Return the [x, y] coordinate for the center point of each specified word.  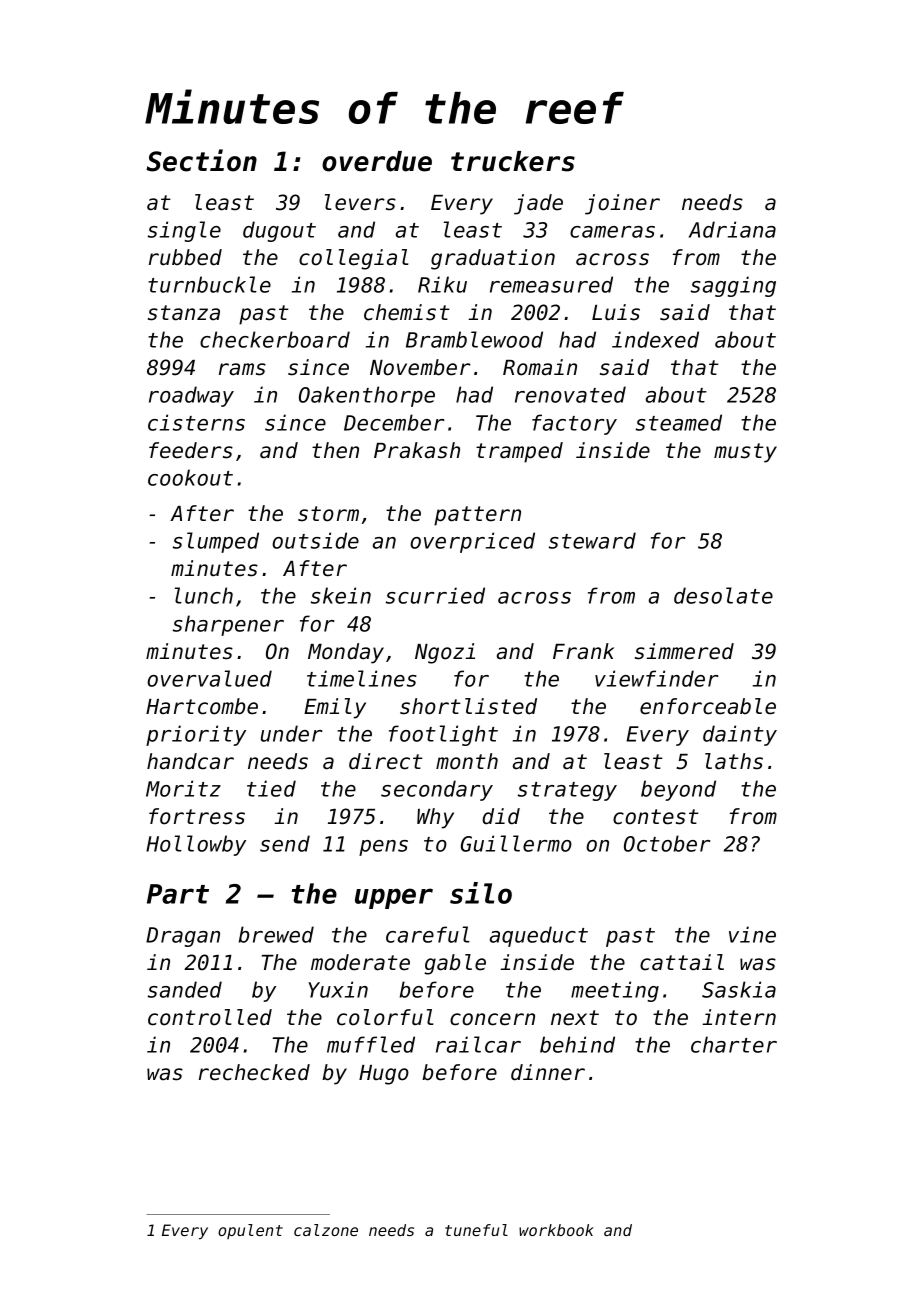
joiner [622, 204]
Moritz [183, 788]
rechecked [254, 1072]
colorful [385, 1017]
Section [201, 160]
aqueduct [539, 936]
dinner [548, 1072]
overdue [377, 161]
